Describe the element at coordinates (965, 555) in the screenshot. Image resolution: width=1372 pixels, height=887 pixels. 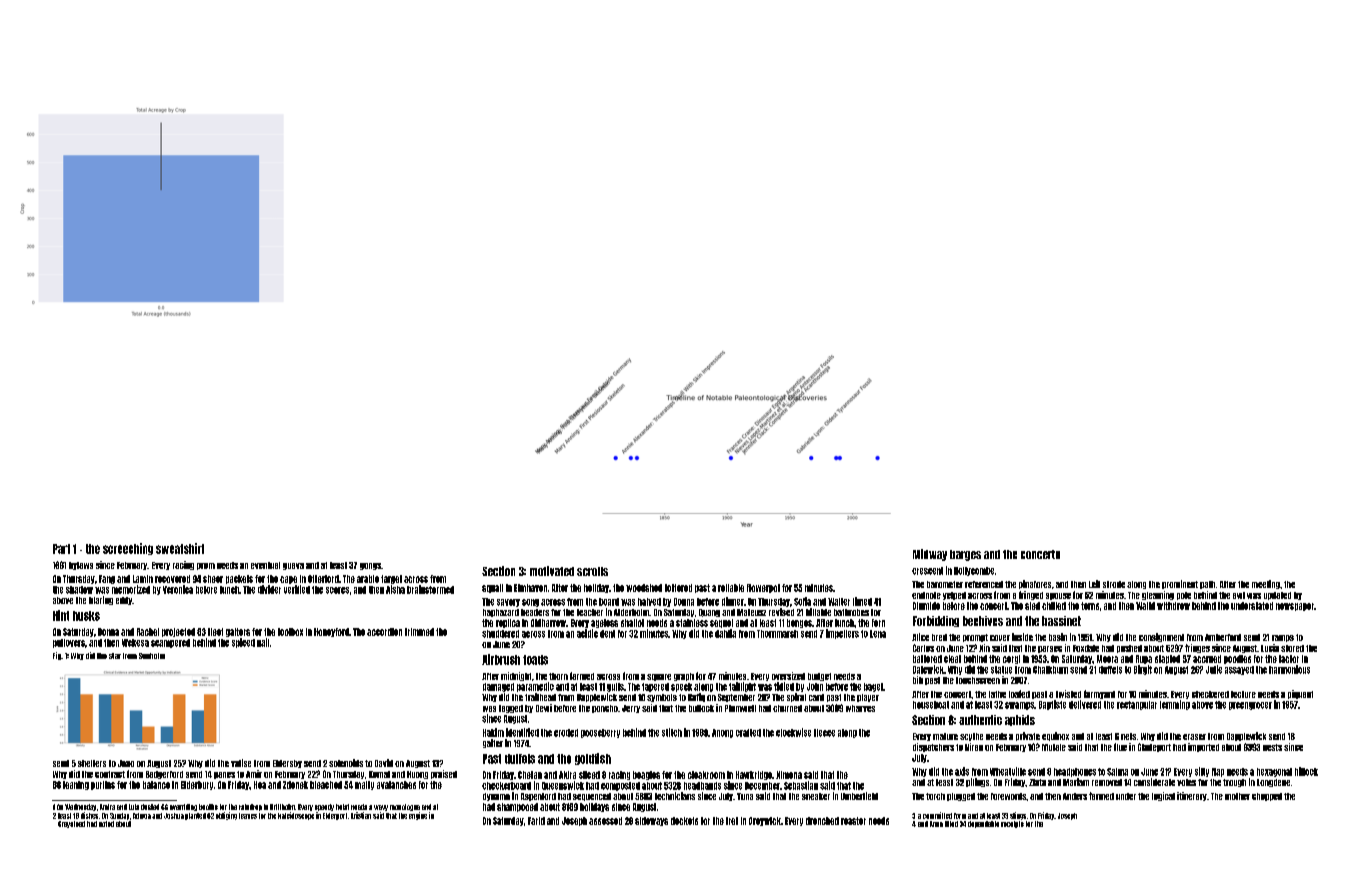
I see `barges` at that location.
